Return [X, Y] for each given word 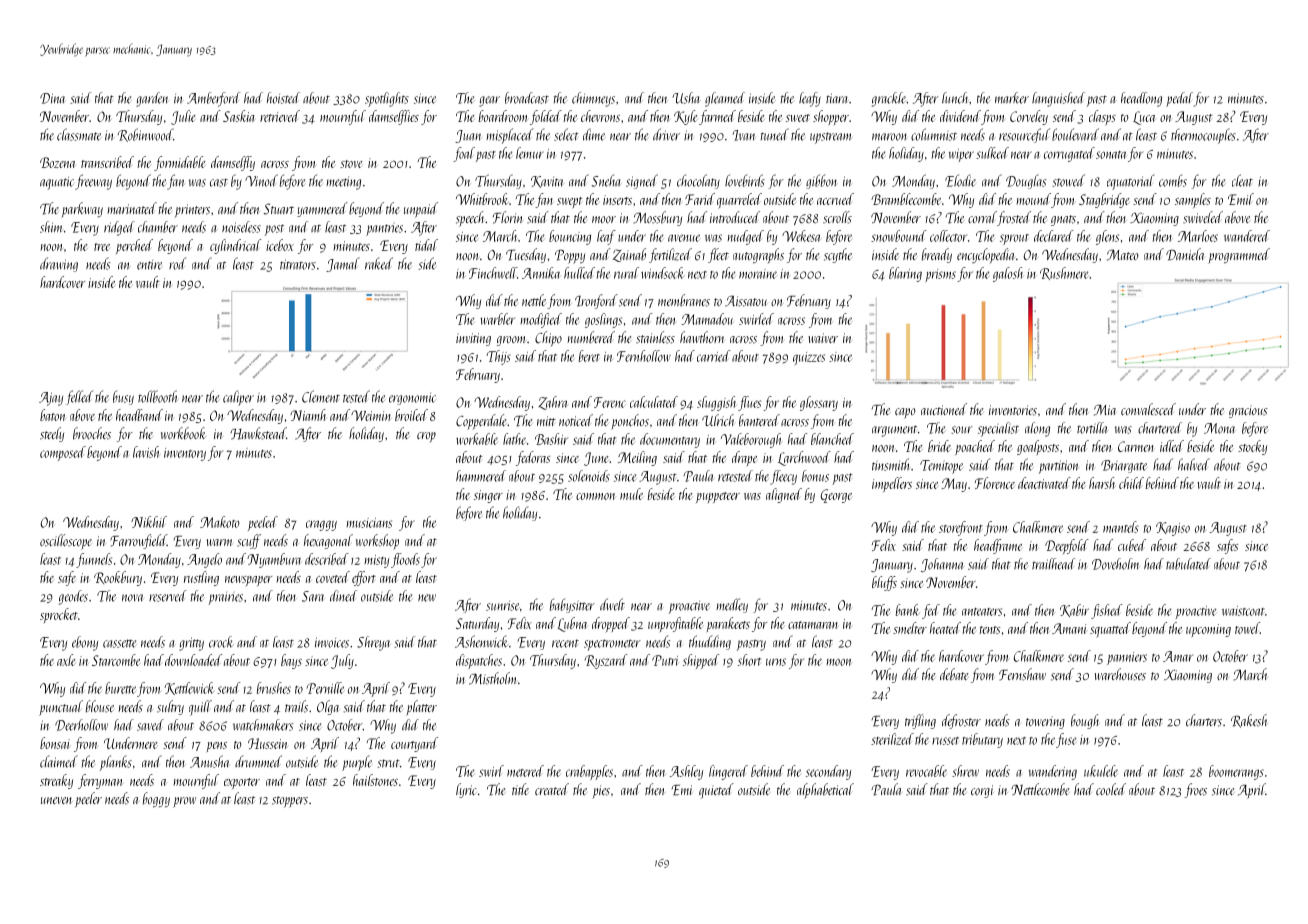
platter [421, 708]
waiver [823, 338]
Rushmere [1064, 273]
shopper [831, 117]
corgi [982, 791]
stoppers [290, 802]
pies [601, 792]
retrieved [280, 116]
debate [954, 674]
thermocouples [1203, 136]
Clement [321, 396]
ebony [85, 643]
